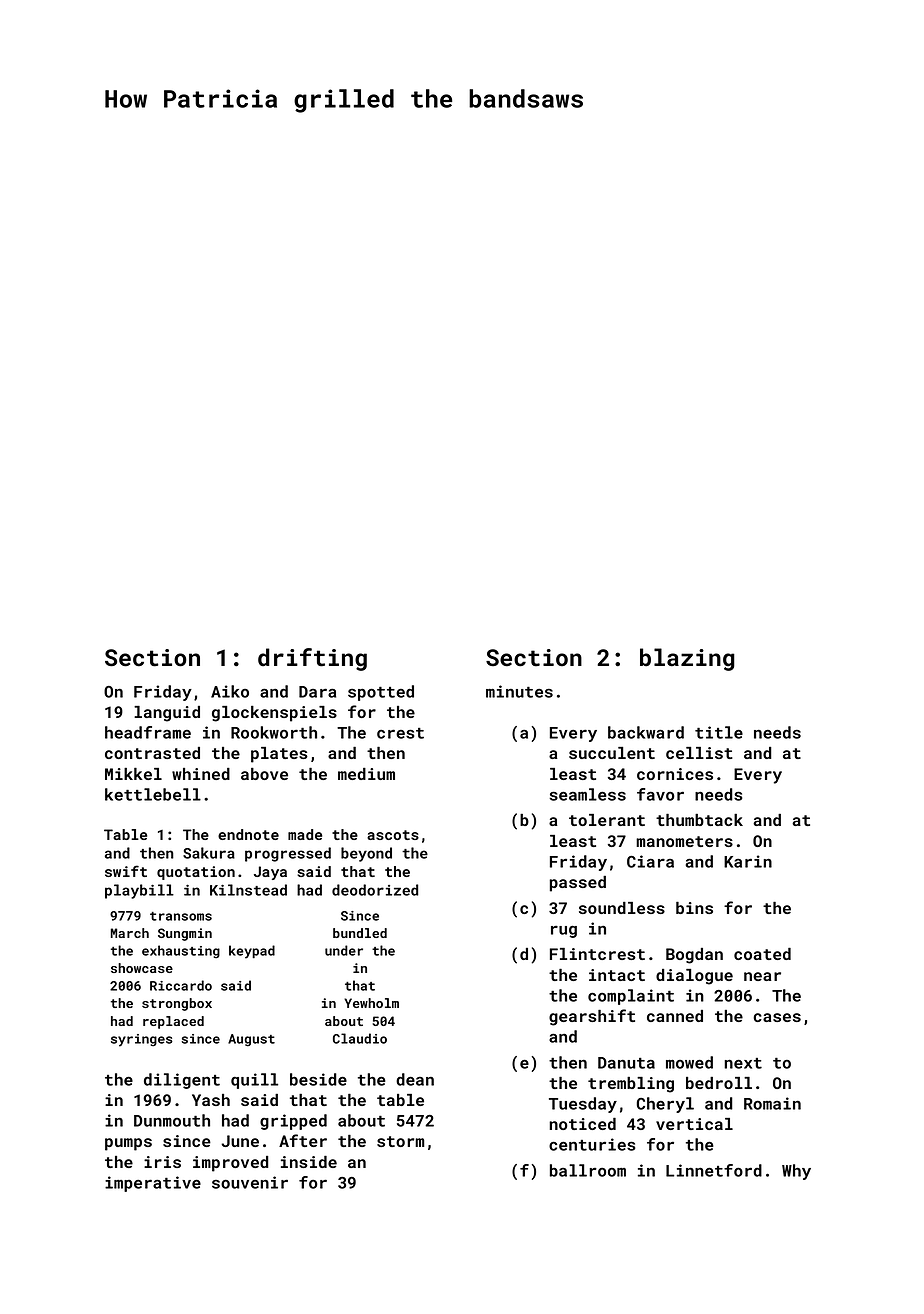 Image resolution: width=924 pixels, height=1314 pixels. I want to click on Tuesday, so click(583, 1105).
